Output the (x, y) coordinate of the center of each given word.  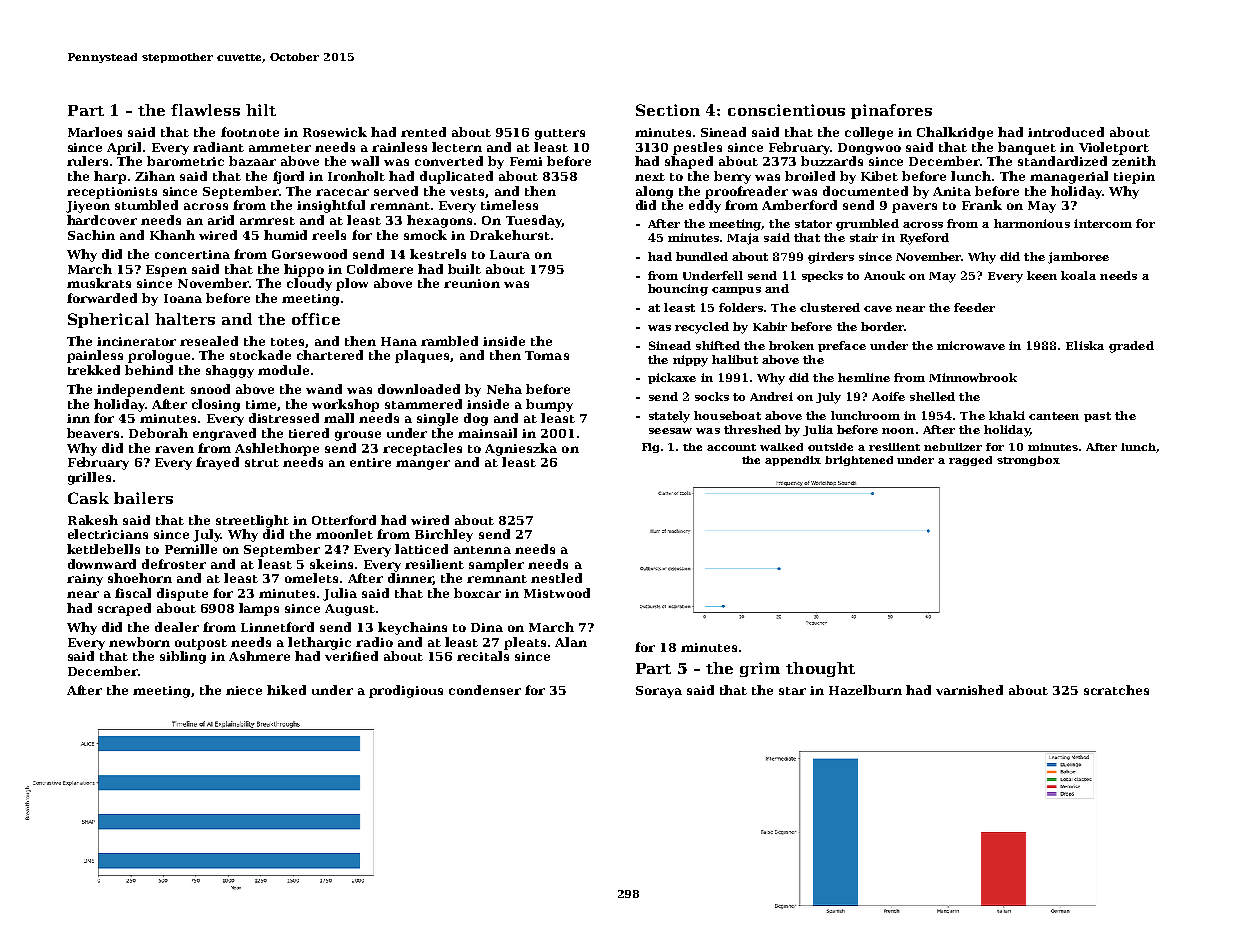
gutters (560, 134)
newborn (139, 642)
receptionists (112, 193)
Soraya (659, 692)
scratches (1116, 690)
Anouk (884, 275)
